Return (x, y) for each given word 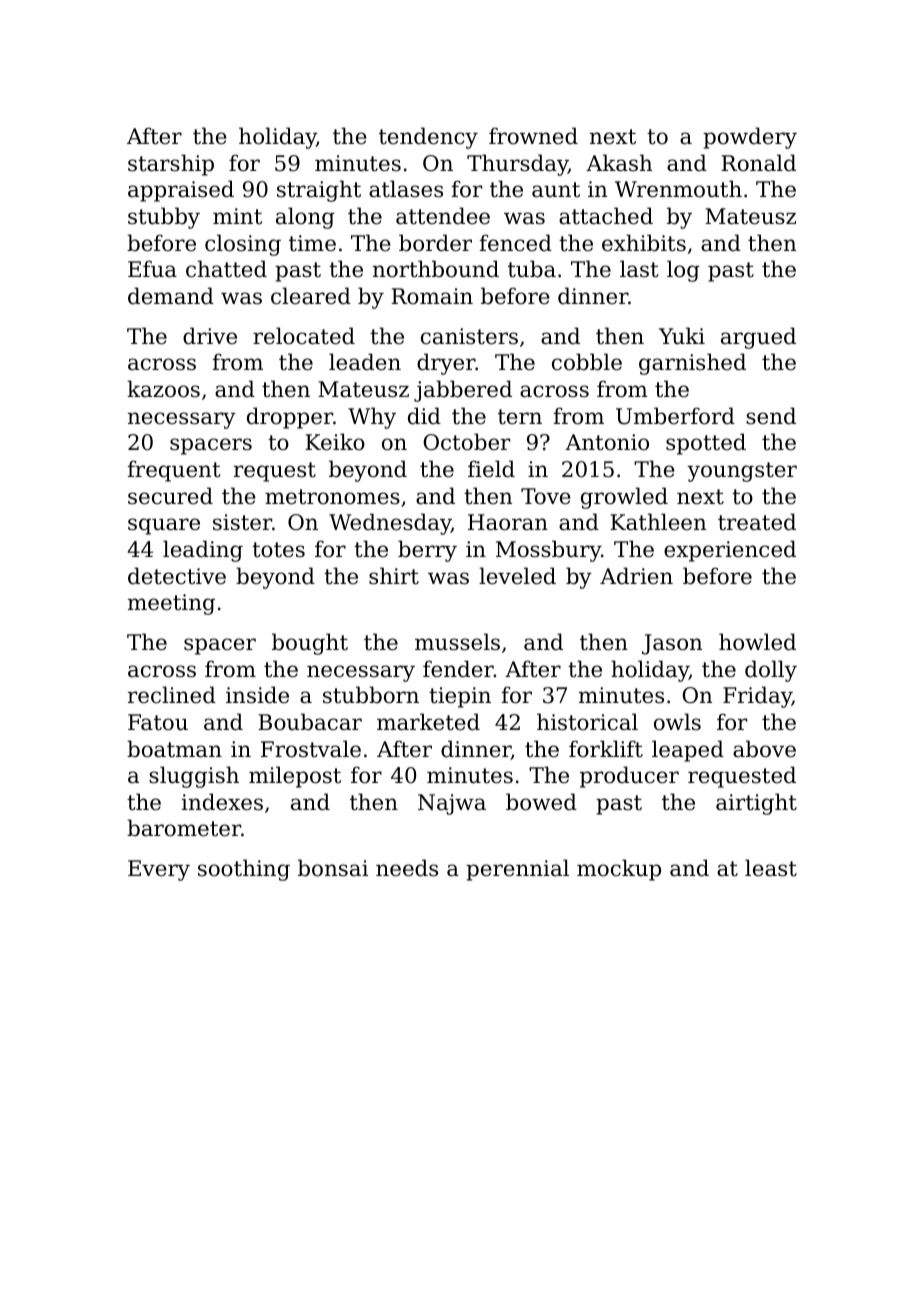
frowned (533, 136)
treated (757, 522)
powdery (750, 138)
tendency (428, 138)
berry (427, 551)
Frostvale (311, 749)
